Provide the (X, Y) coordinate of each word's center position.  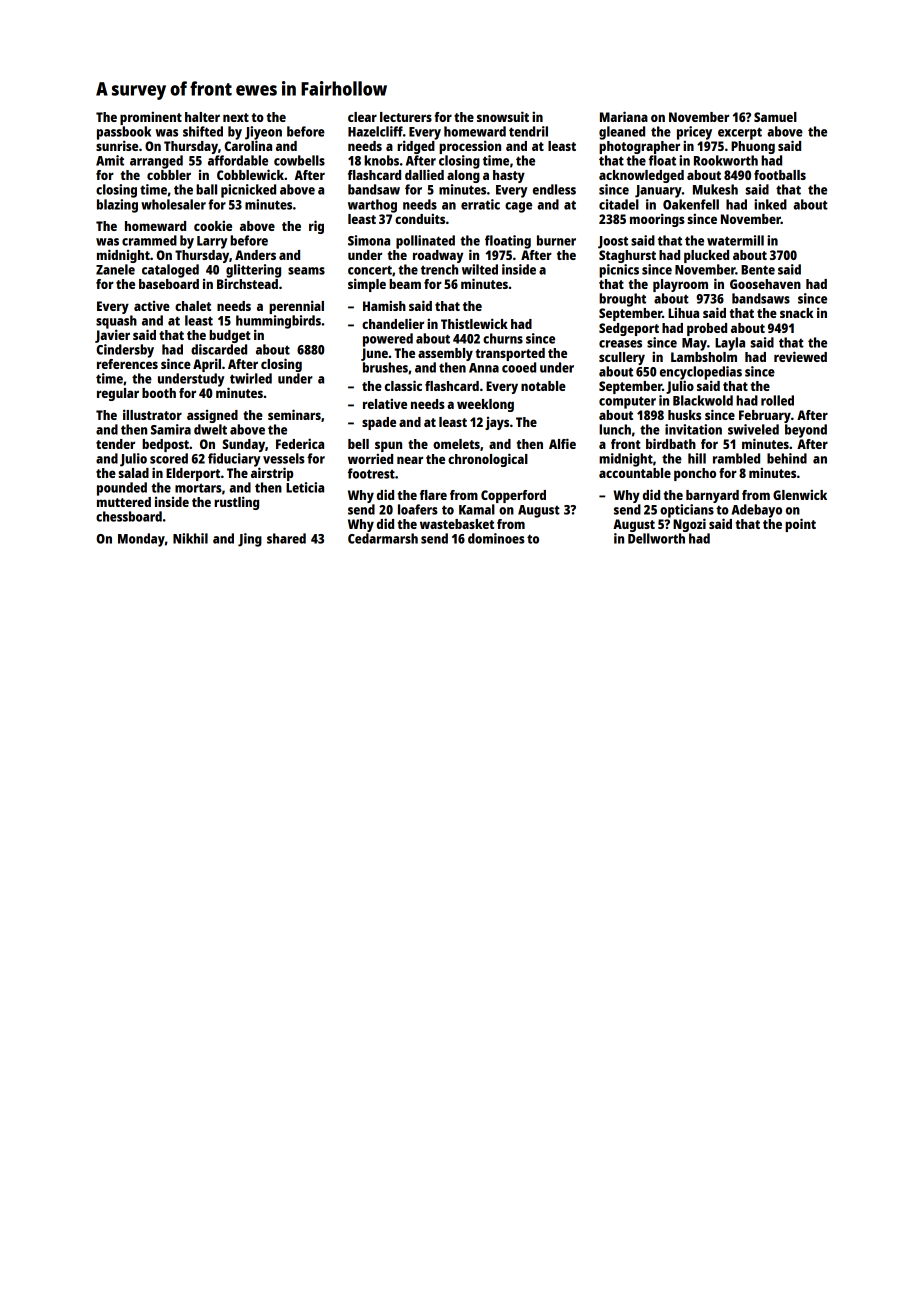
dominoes (496, 538)
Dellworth (656, 538)
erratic (480, 204)
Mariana (624, 116)
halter (202, 117)
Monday (141, 540)
